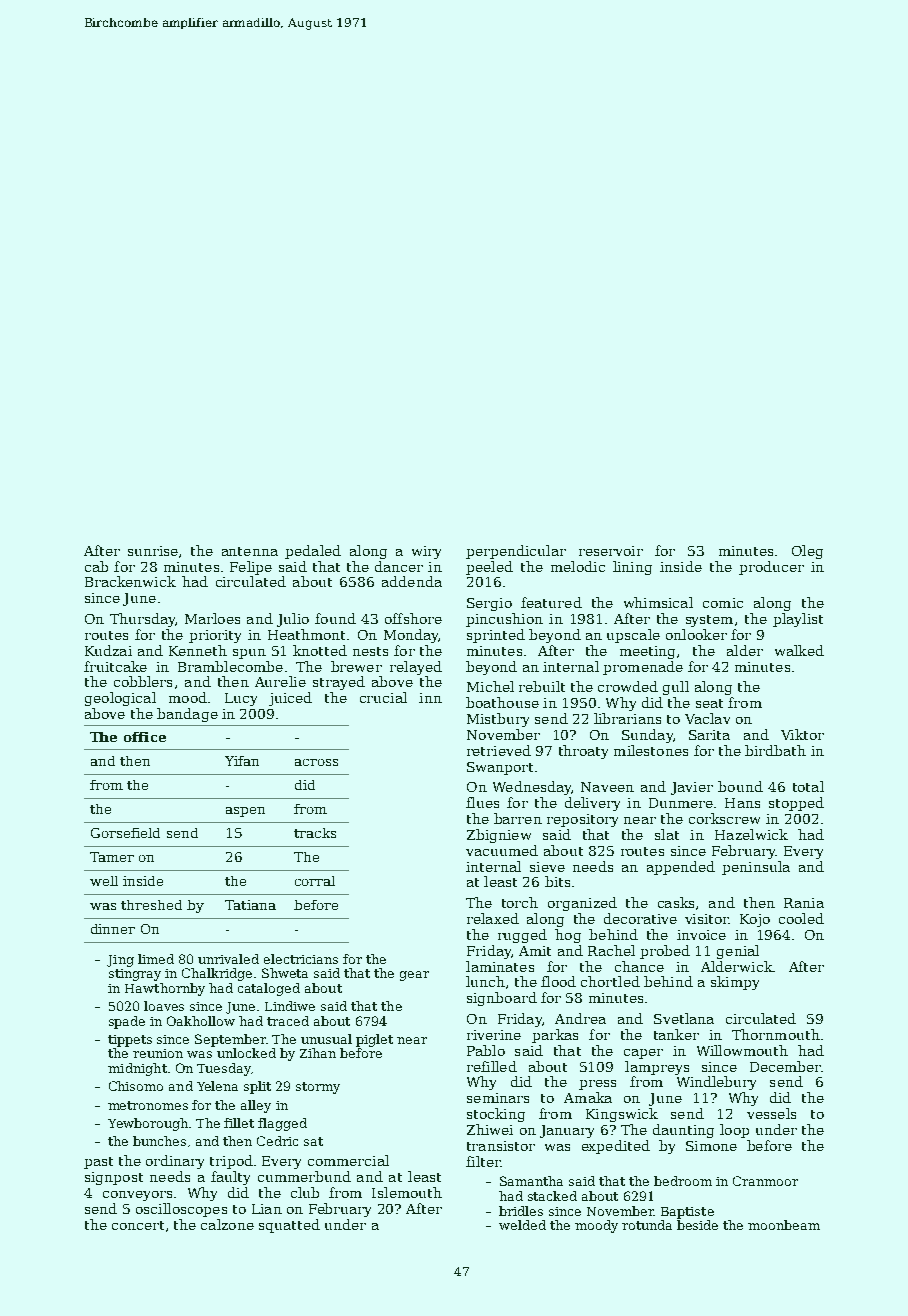  Describe the element at coordinates (742, 803) in the image. I see `Hans` at that location.
